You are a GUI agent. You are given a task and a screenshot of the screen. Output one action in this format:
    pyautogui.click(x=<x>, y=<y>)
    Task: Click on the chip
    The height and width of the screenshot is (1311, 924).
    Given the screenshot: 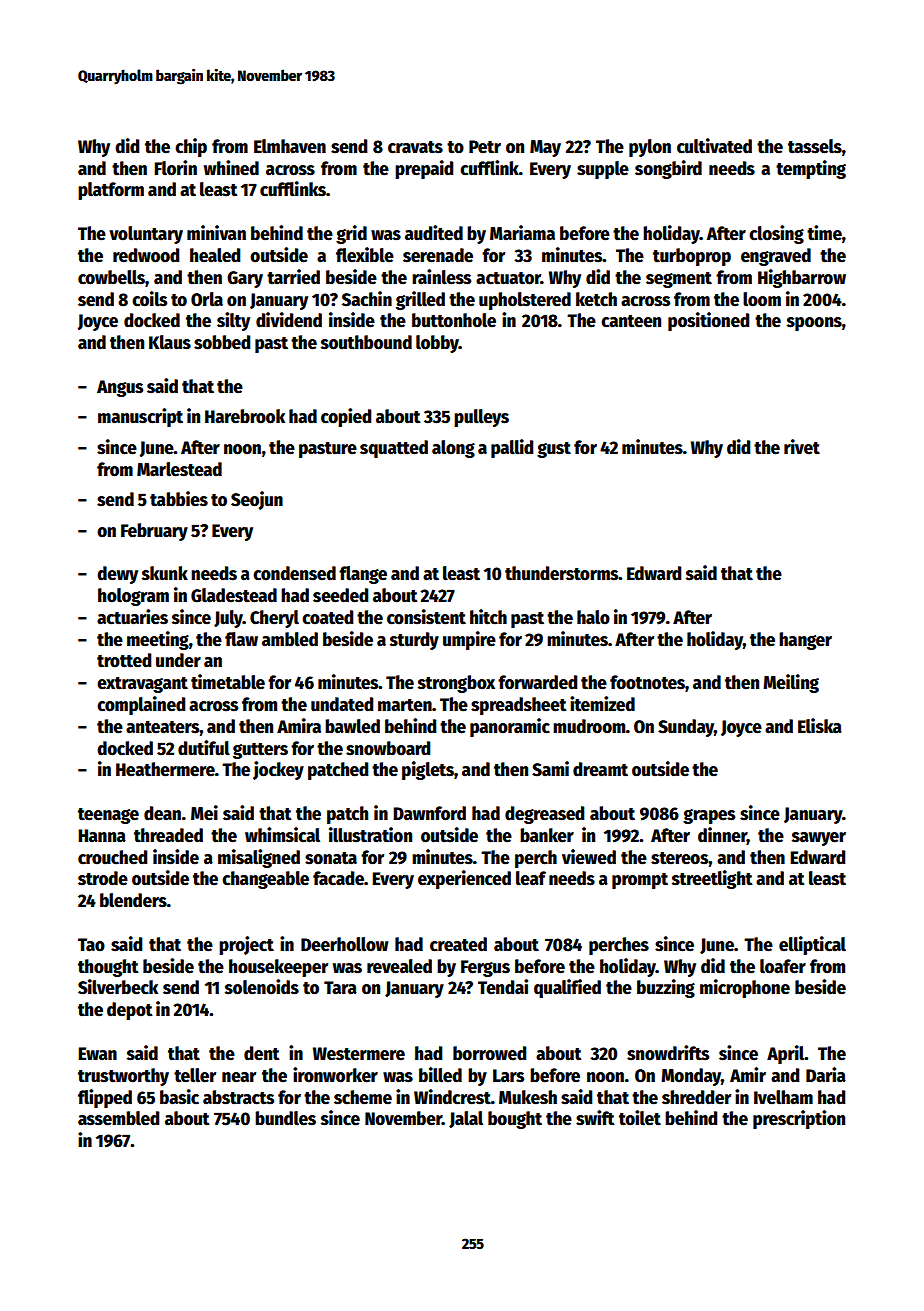 What is the action you would take?
    pyautogui.click(x=191, y=147)
